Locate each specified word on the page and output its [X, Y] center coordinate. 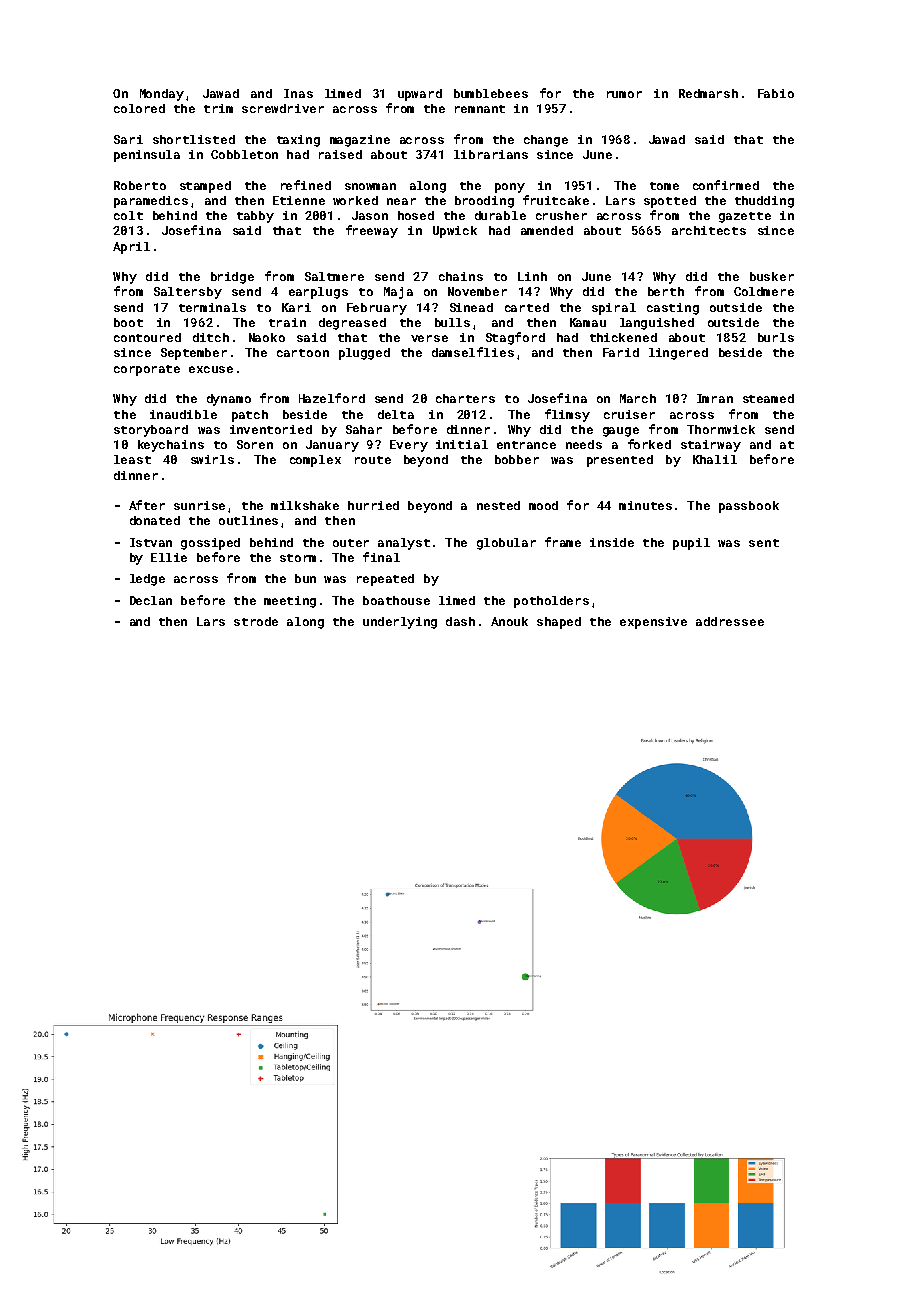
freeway [372, 231]
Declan [151, 600]
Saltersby [188, 293]
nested [498, 505]
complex [315, 461]
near [401, 201]
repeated [385, 580]
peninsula [147, 156]
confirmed [726, 185]
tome [664, 186]
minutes [645, 505]
